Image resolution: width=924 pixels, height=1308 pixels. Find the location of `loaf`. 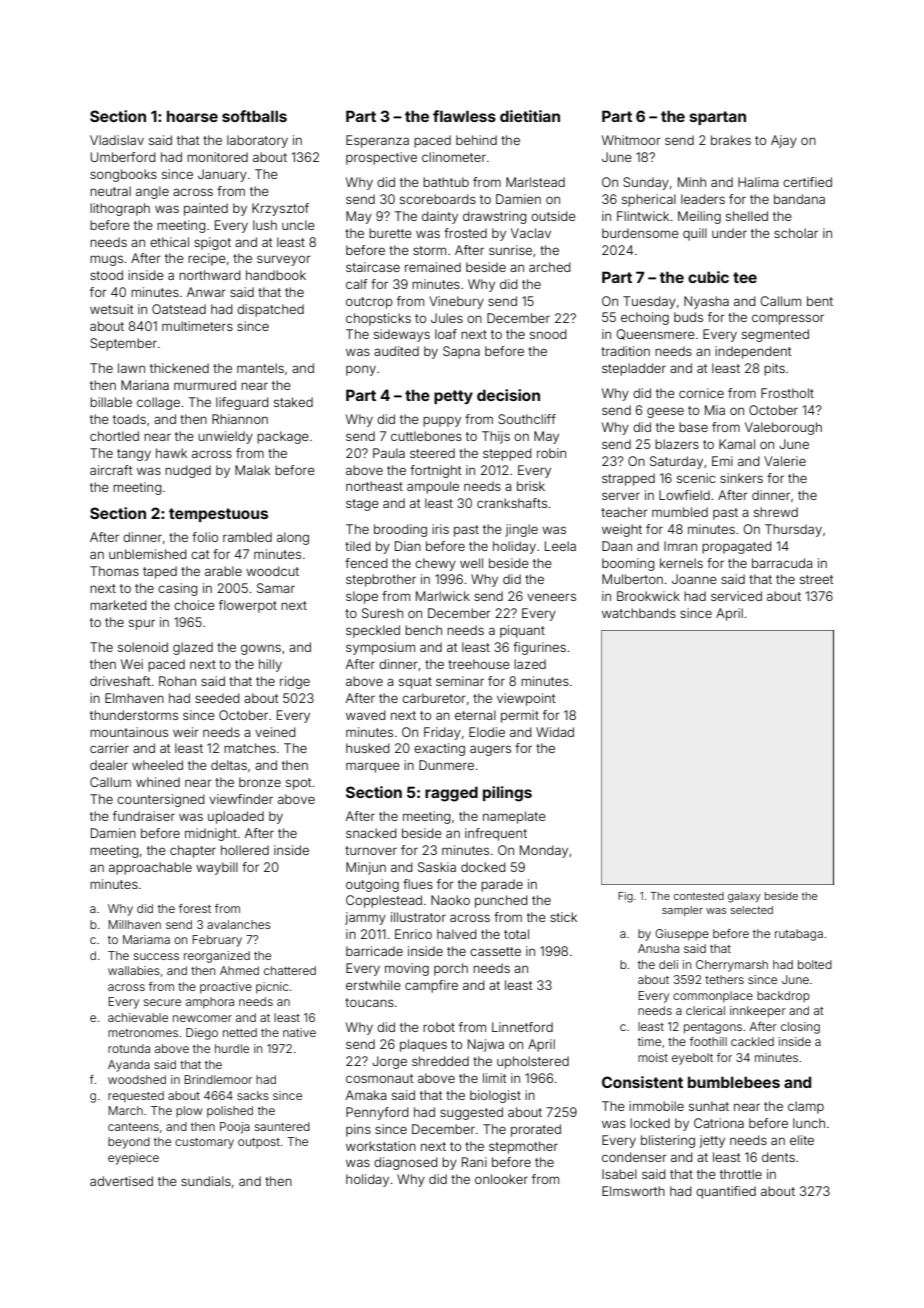

loaf is located at coordinates (446, 334).
